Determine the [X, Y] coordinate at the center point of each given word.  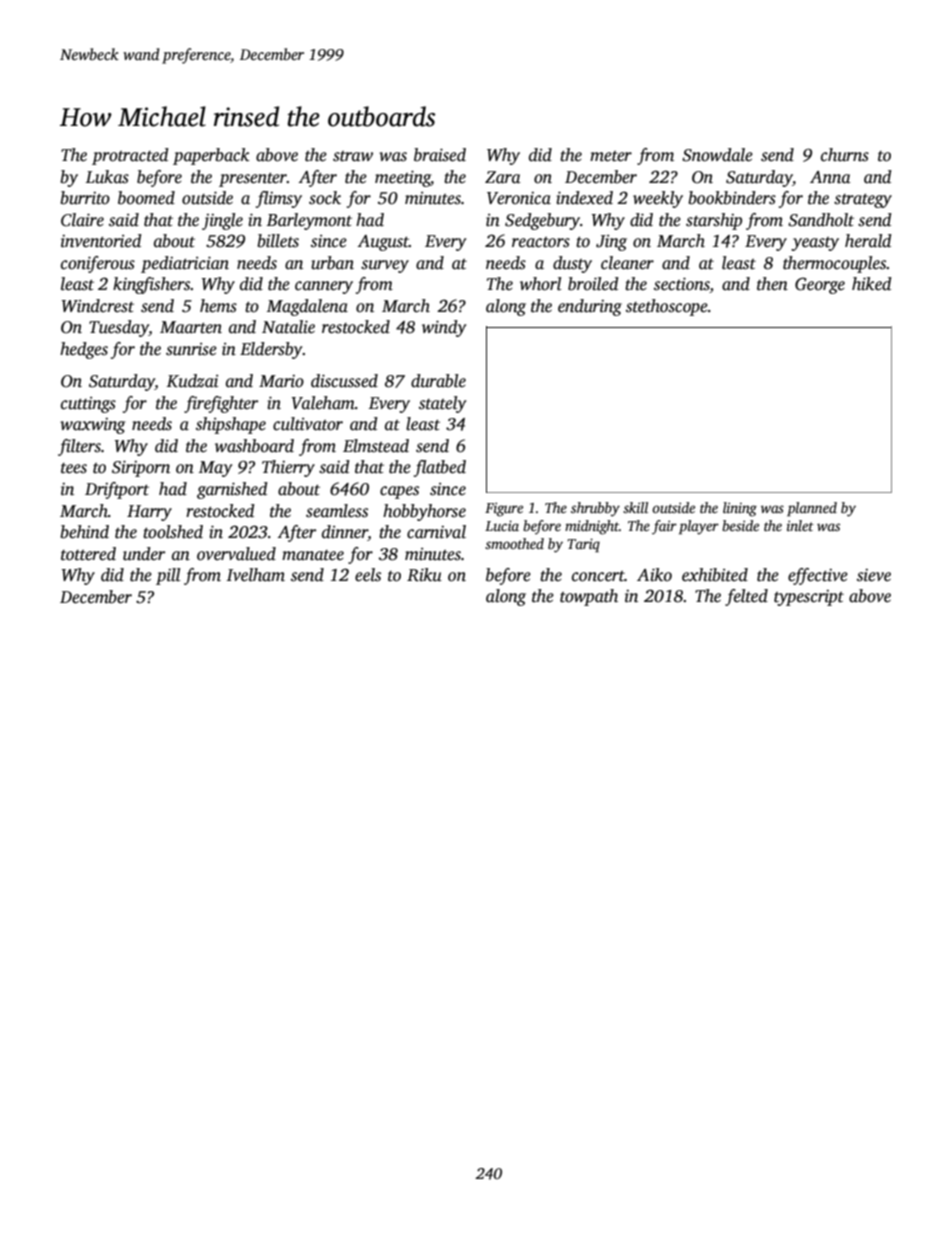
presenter [253, 180]
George [820, 285]
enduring [590, 307]
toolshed [173, 532]
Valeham [323, 403]
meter [611, 156]
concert [598, 576]
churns [845, 155]
